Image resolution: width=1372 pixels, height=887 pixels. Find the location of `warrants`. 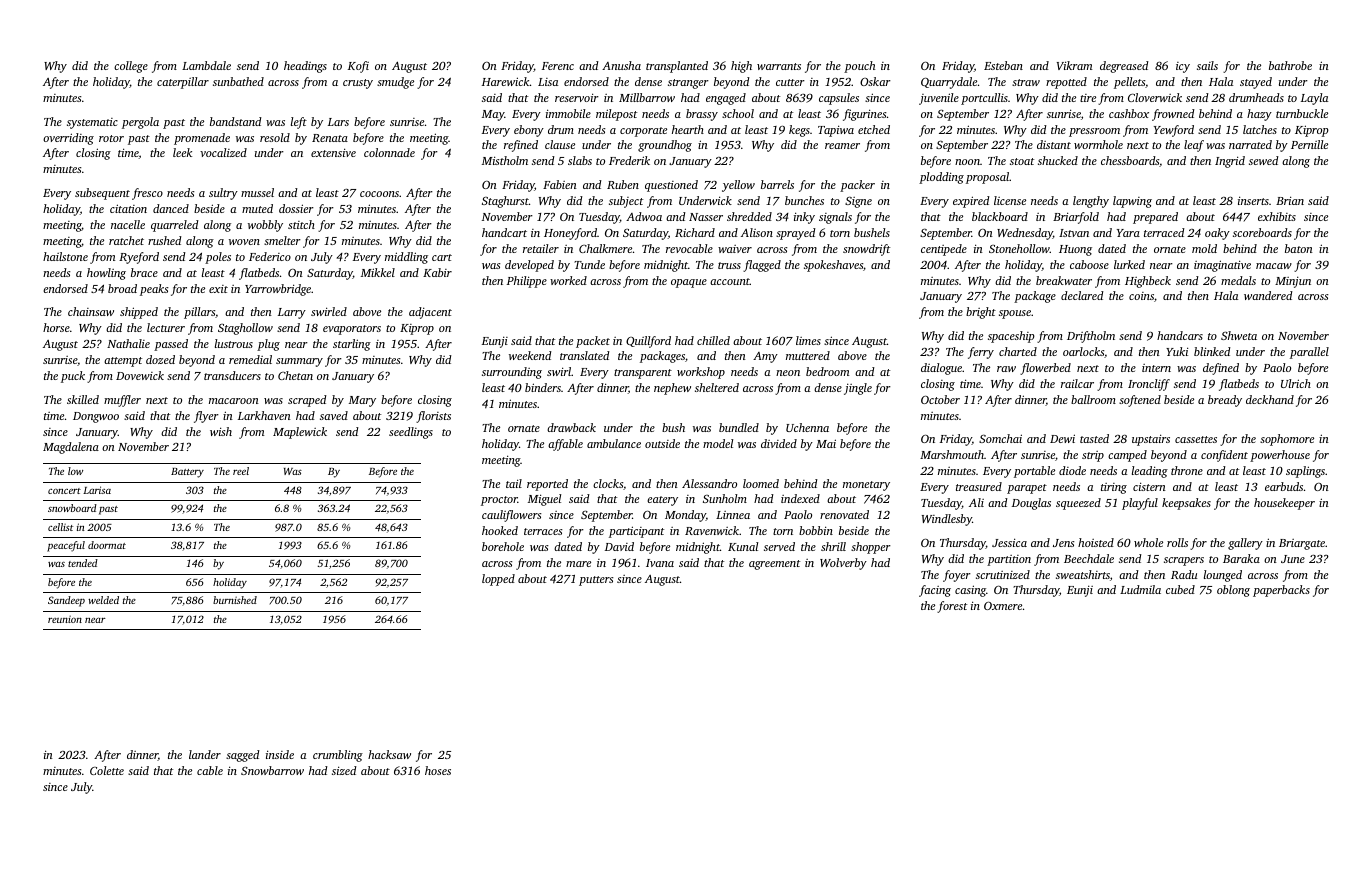

warrants is located at coordinates (779, 66).
